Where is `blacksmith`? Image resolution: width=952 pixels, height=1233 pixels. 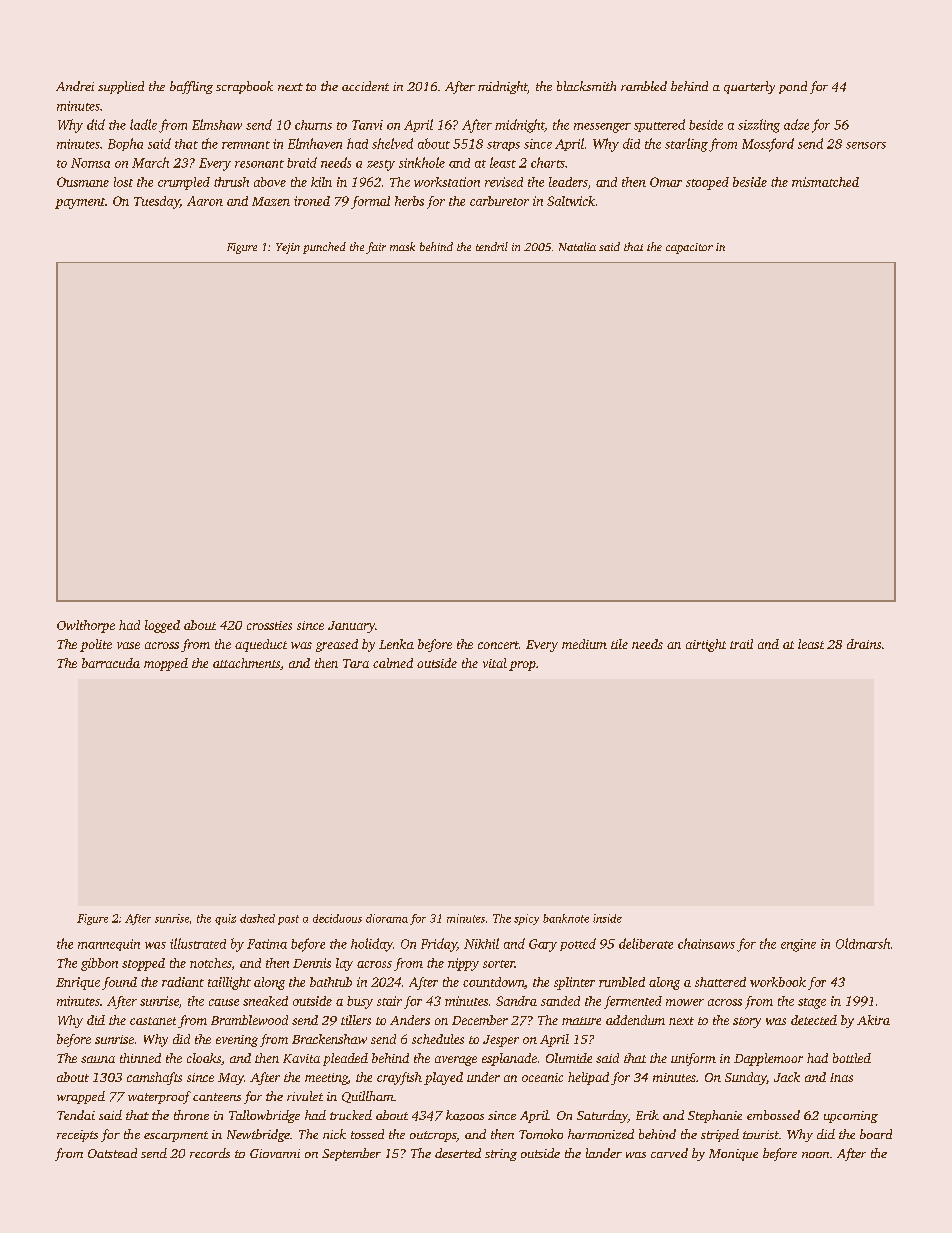
blacksmith is located at coordinates (586, 86).
